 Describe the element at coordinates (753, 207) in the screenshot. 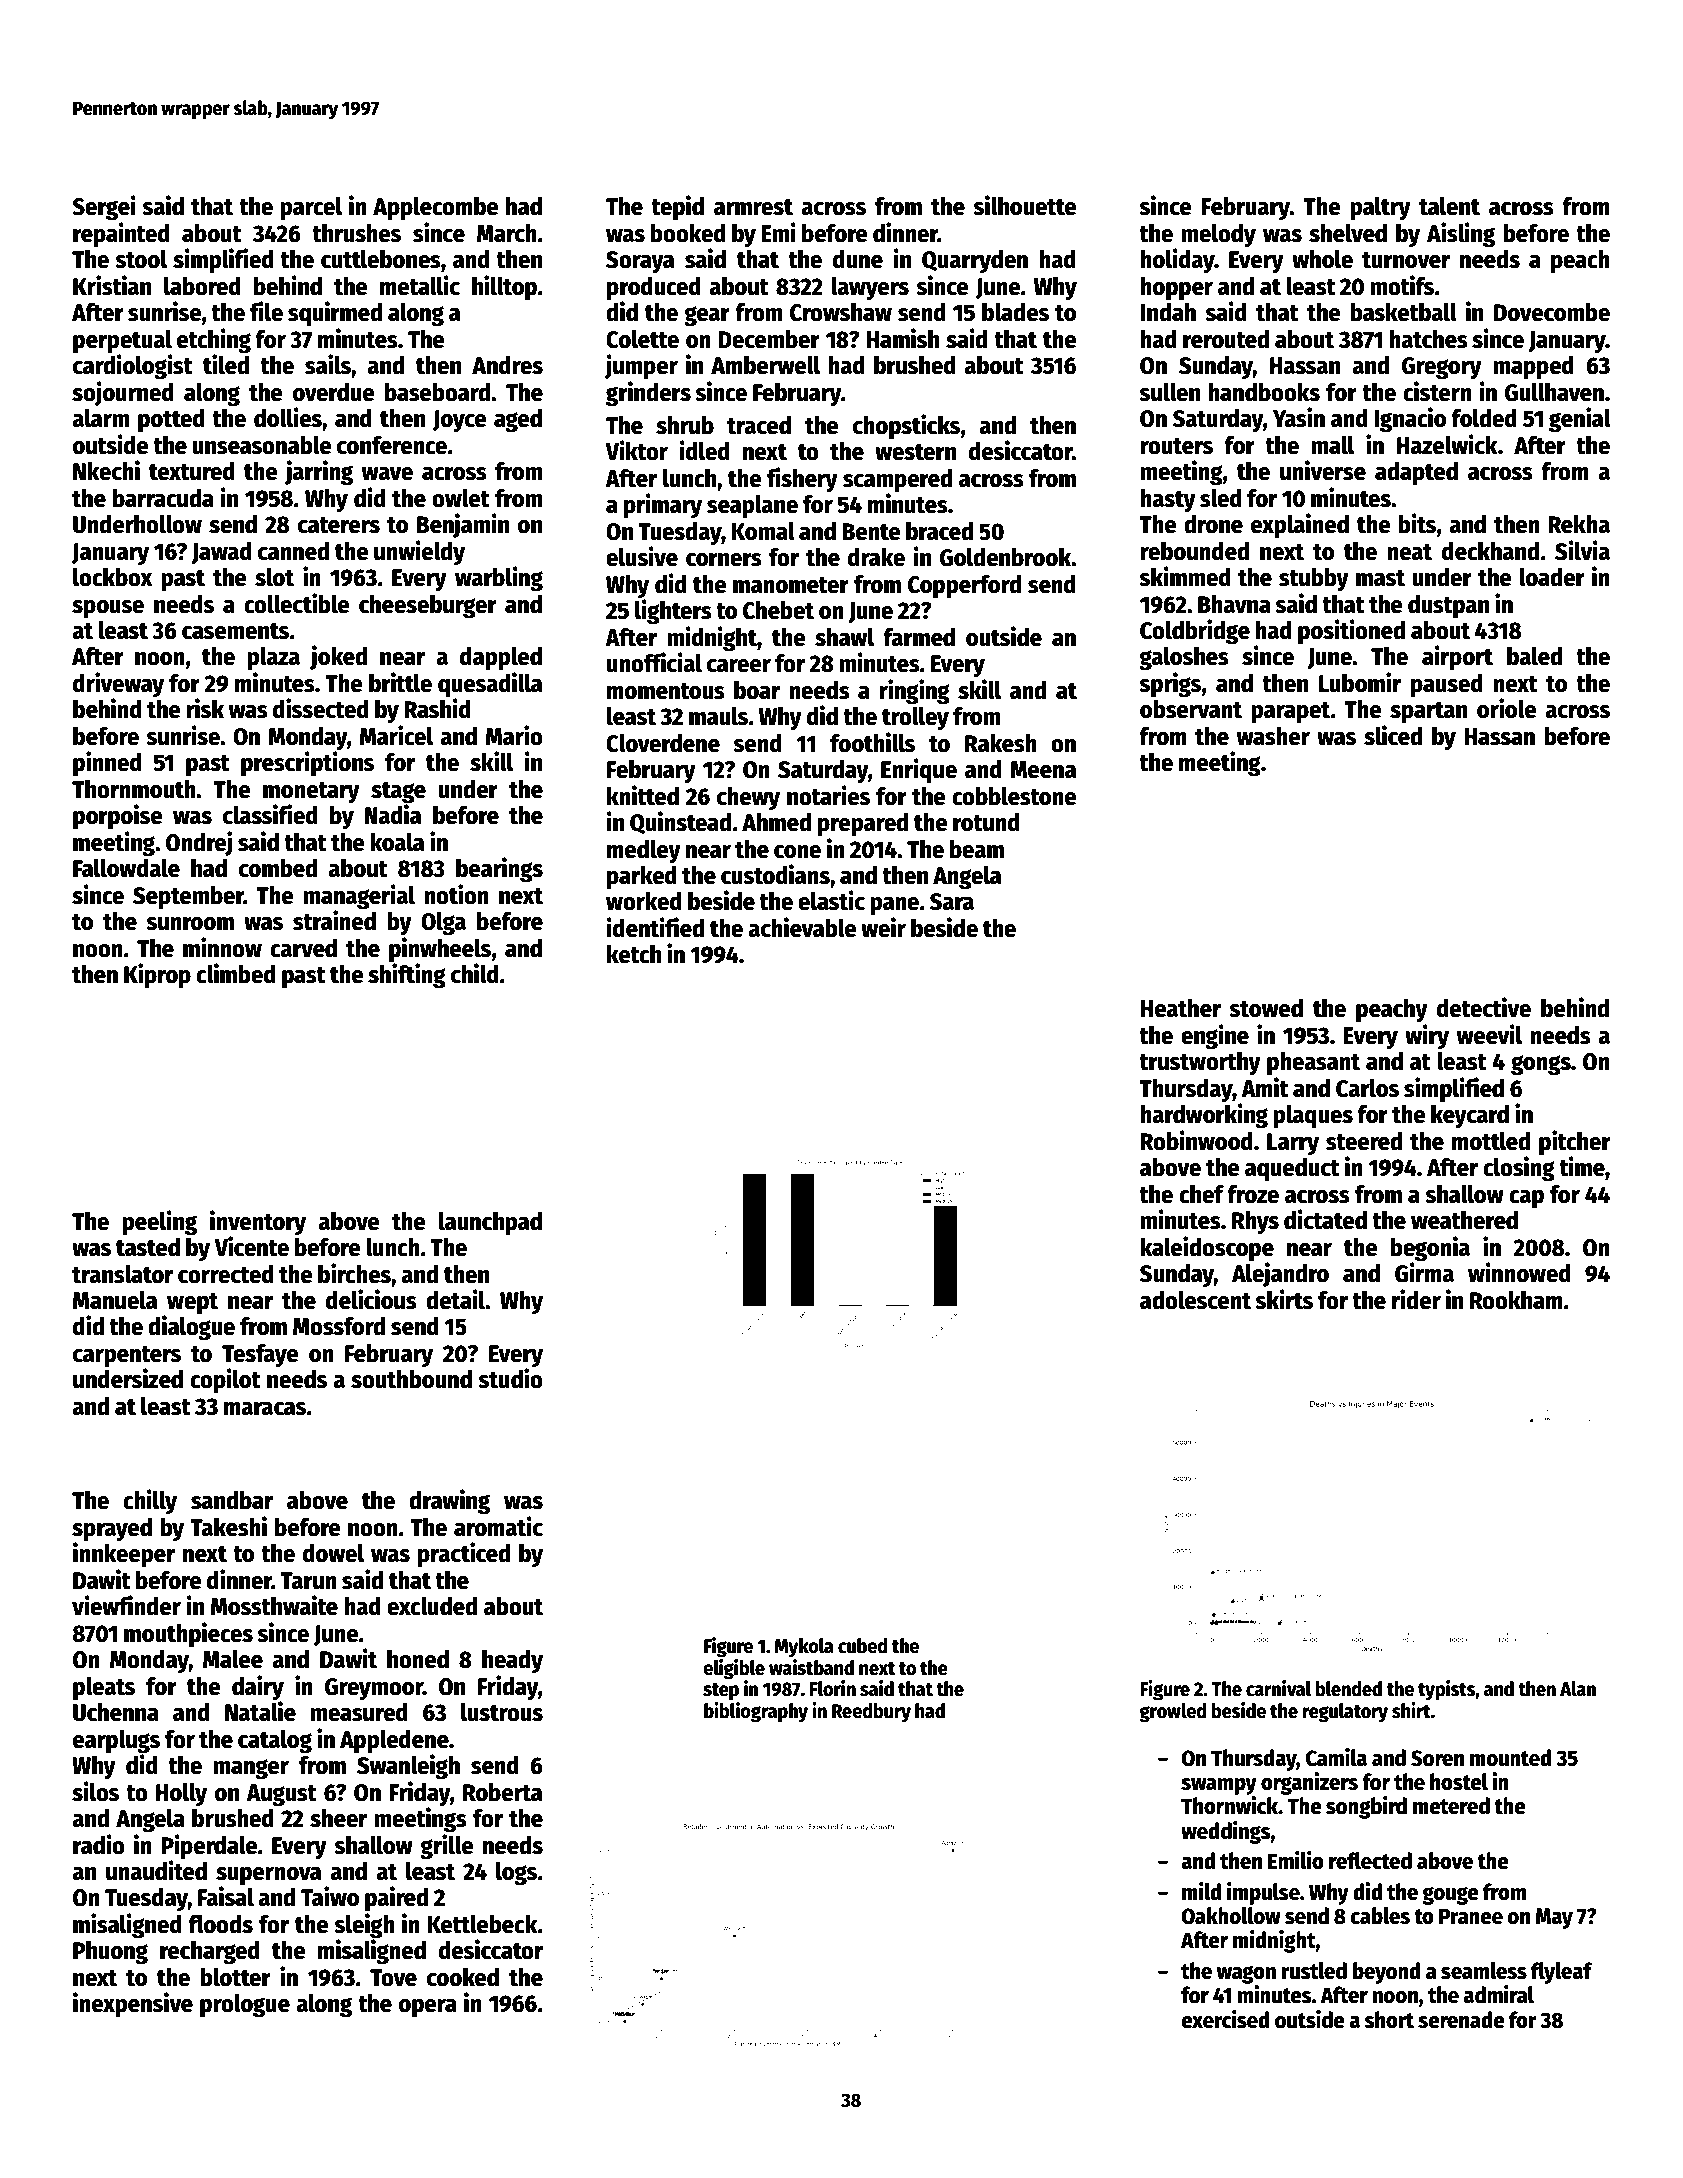

I see `armrest` at that location.
